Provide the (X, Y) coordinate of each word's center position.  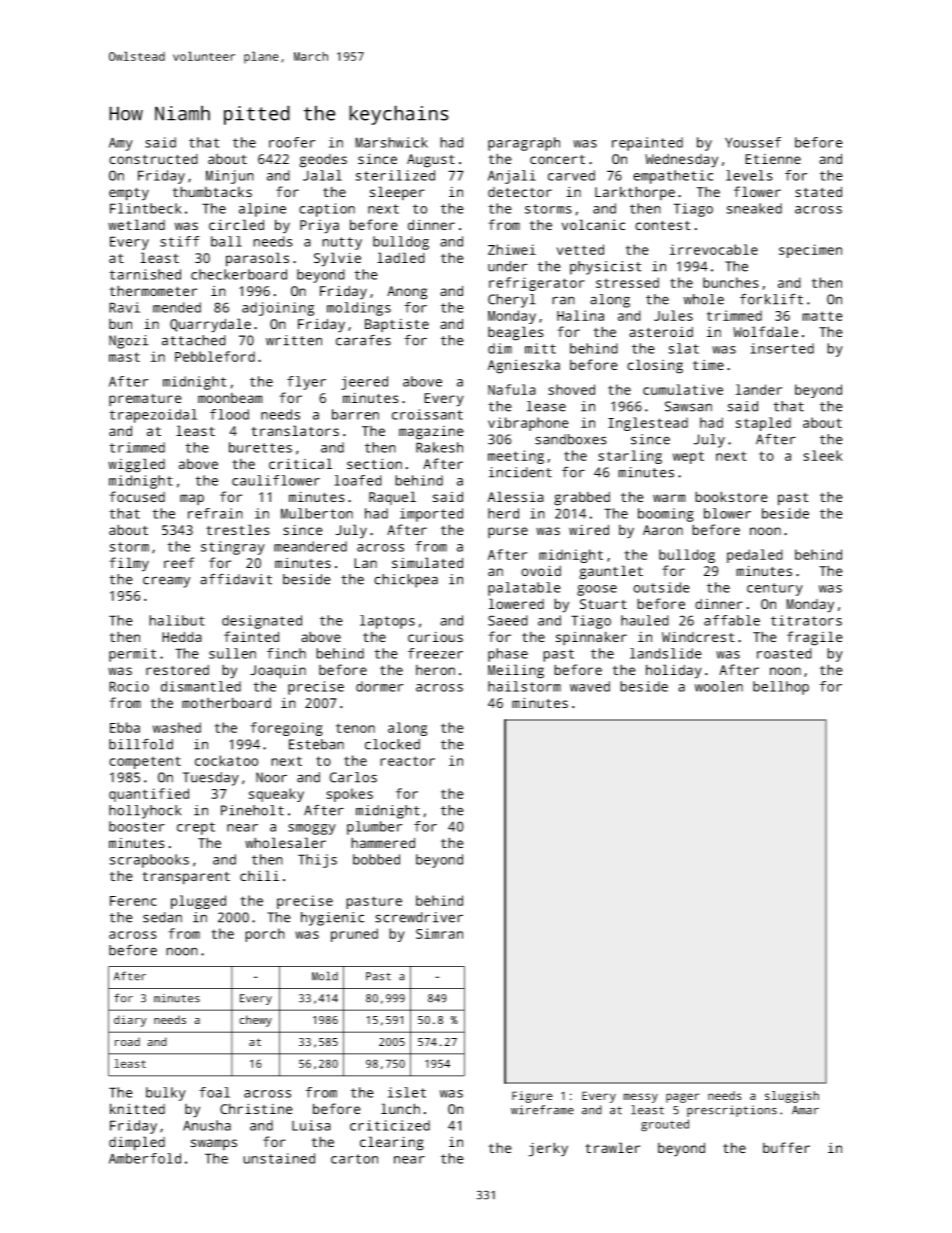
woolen (719, 686)
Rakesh (439, 447)
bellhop (781, 688)
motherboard (226, 702)
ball (226, 241)
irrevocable (714, 249)
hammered (383, 842)
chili (259, 875)
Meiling (516, 671)
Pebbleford (215, 356)
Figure (532, 1097)
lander (759, 389)
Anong (407, 293)
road (127, 1041)
